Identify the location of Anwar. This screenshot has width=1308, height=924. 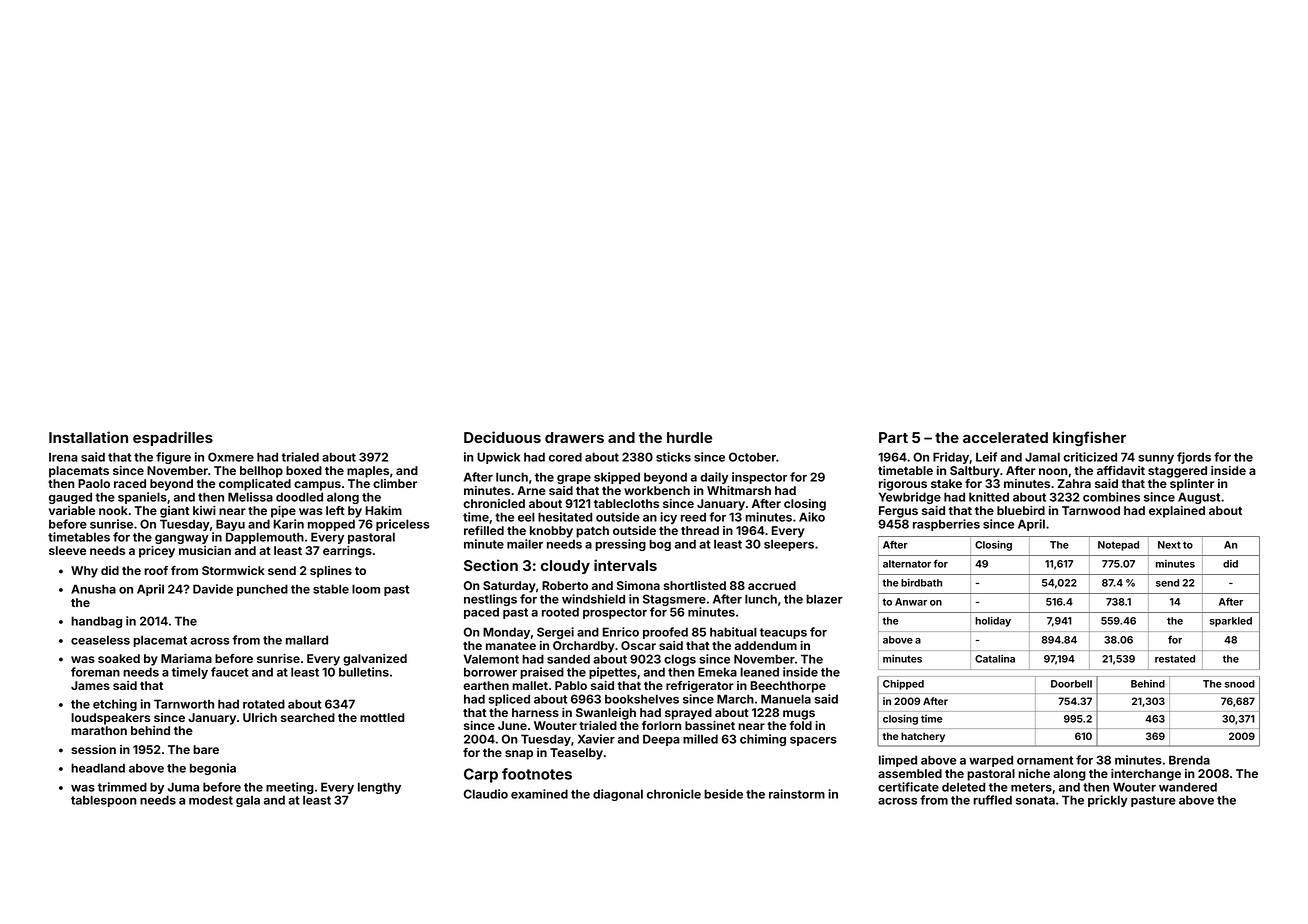
(911, 602).
